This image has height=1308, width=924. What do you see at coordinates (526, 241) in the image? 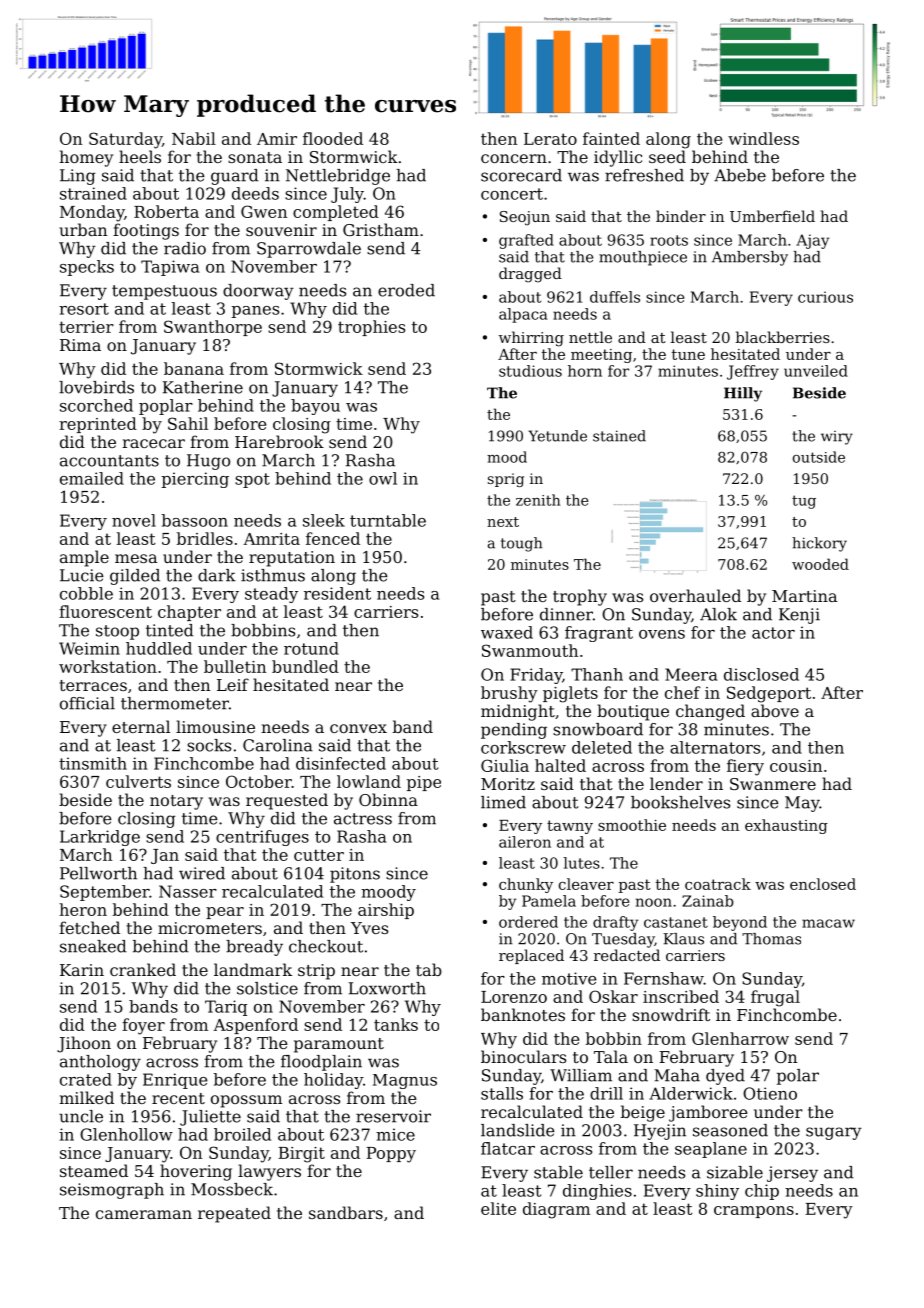
I see `grafted` at bounding box center [526, 241].
